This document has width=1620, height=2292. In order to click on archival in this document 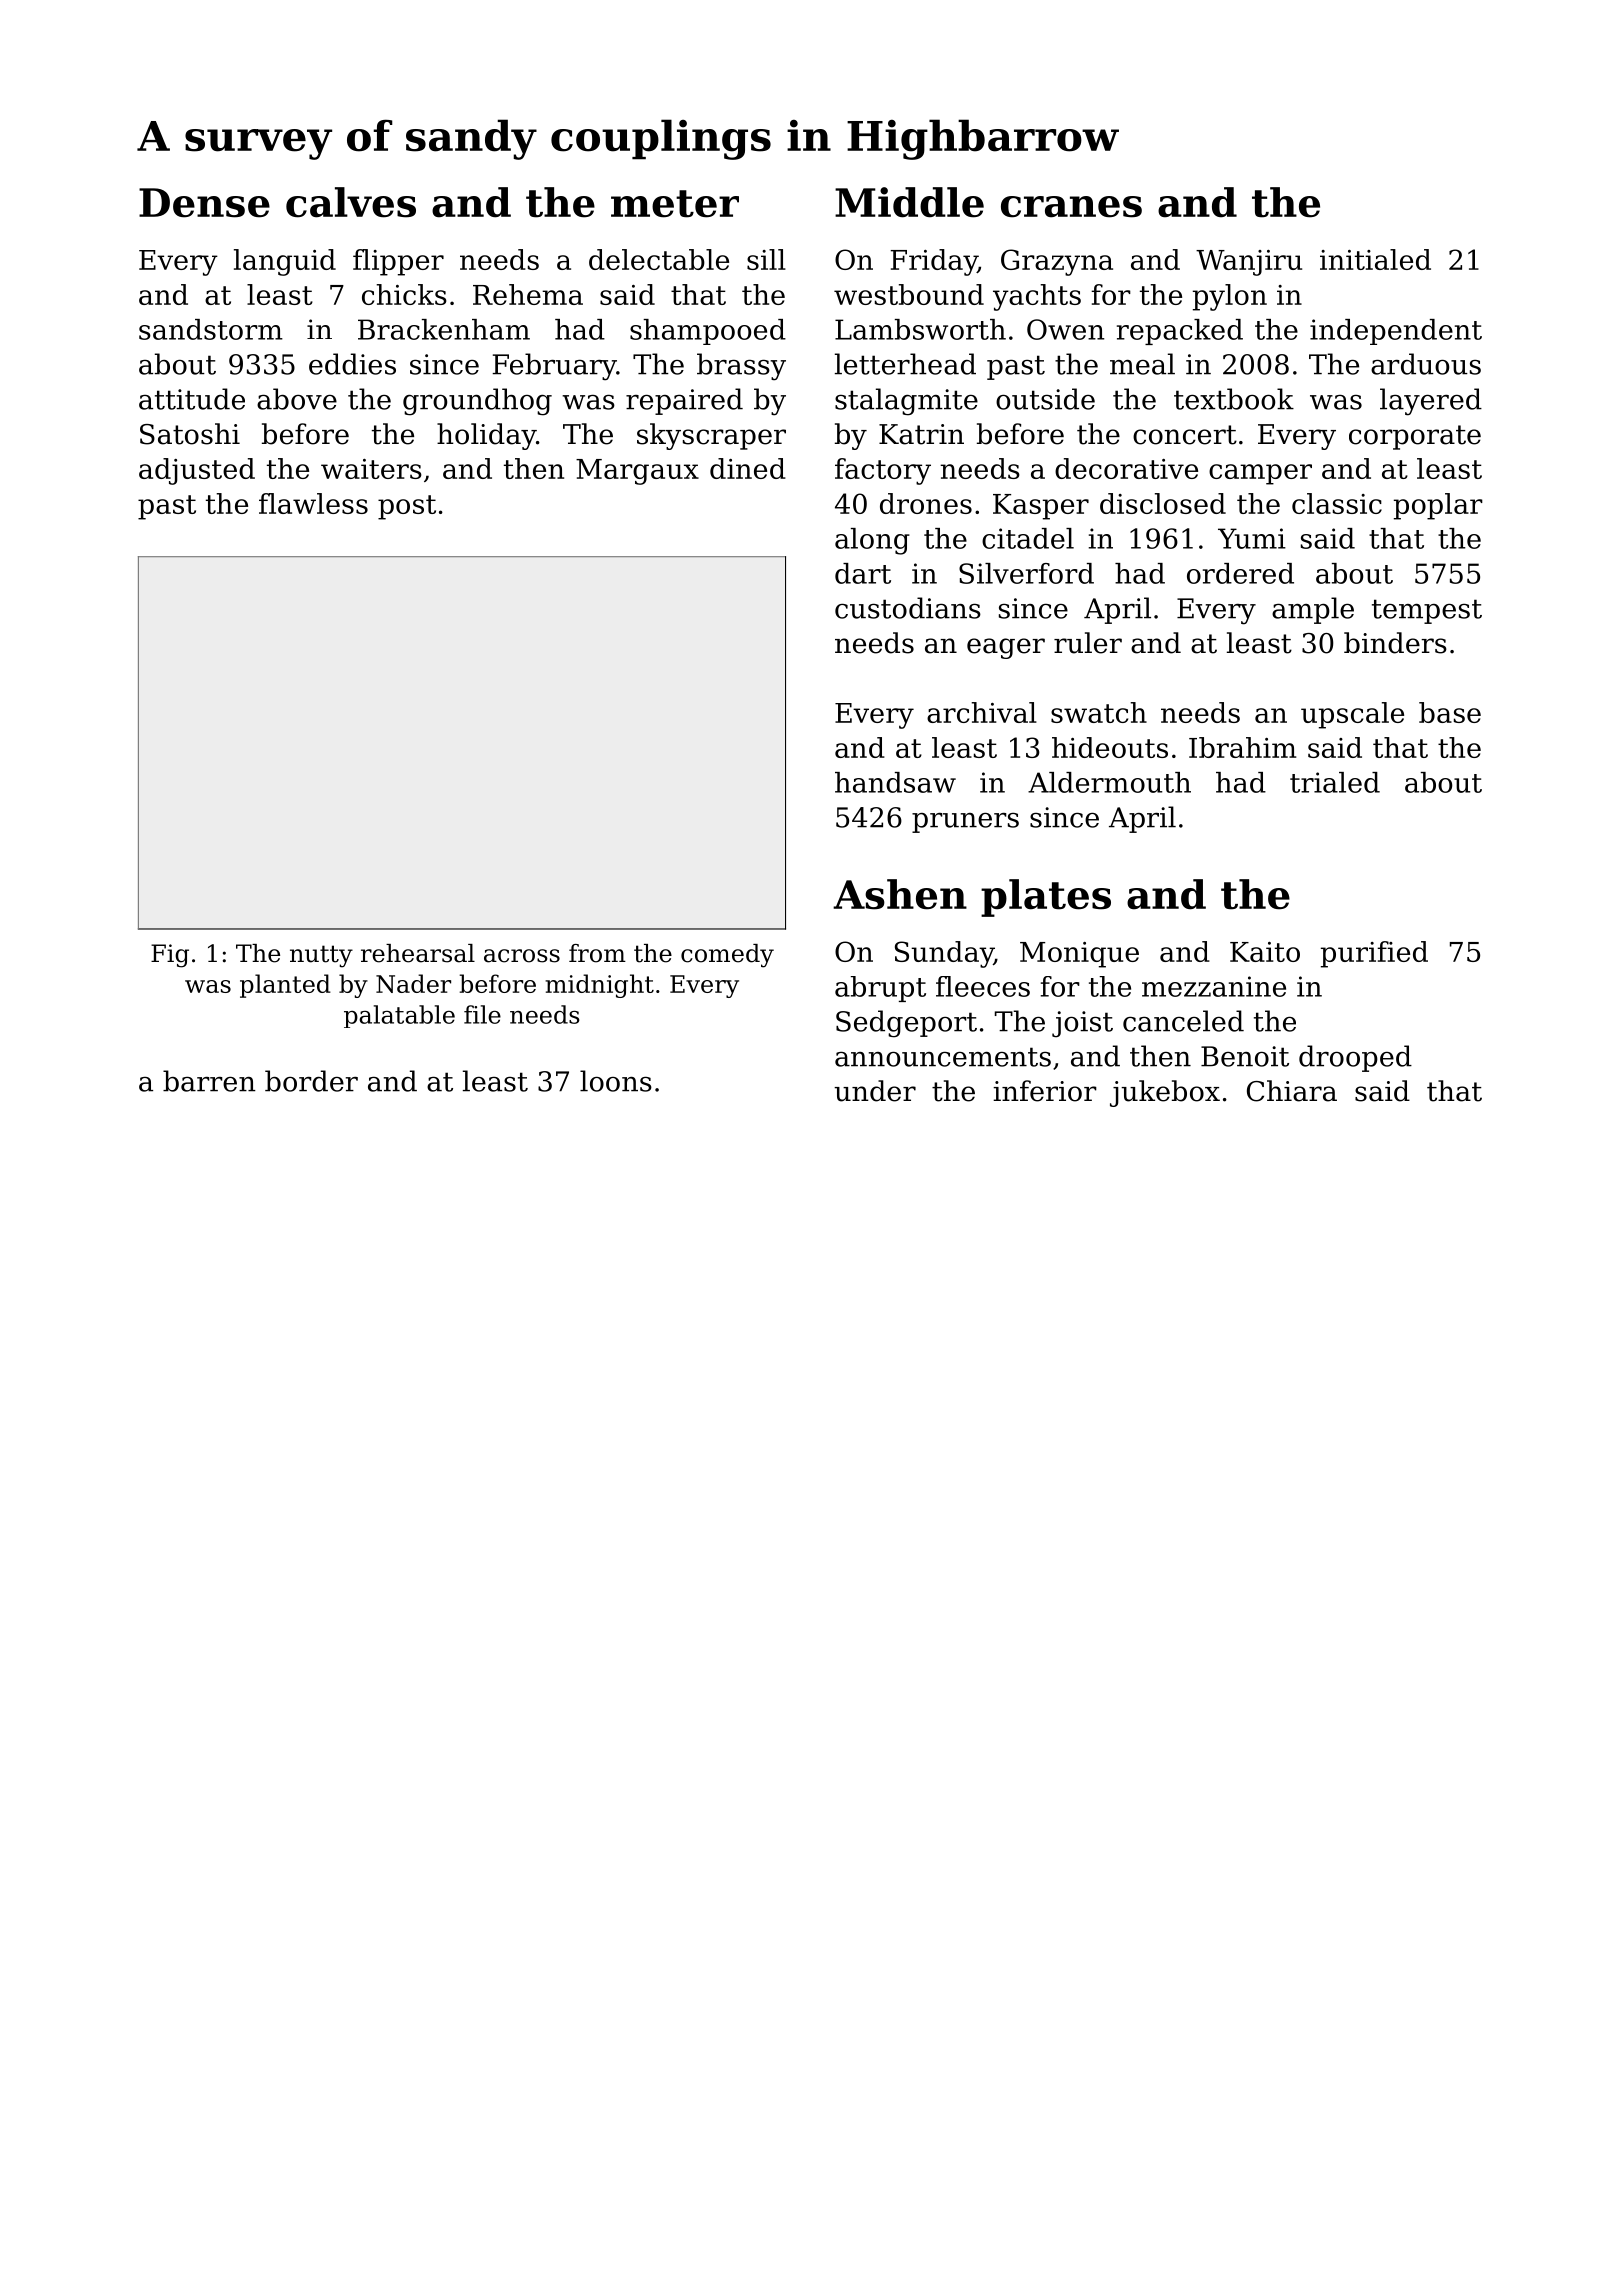, I will do `click(982, 712)`.
